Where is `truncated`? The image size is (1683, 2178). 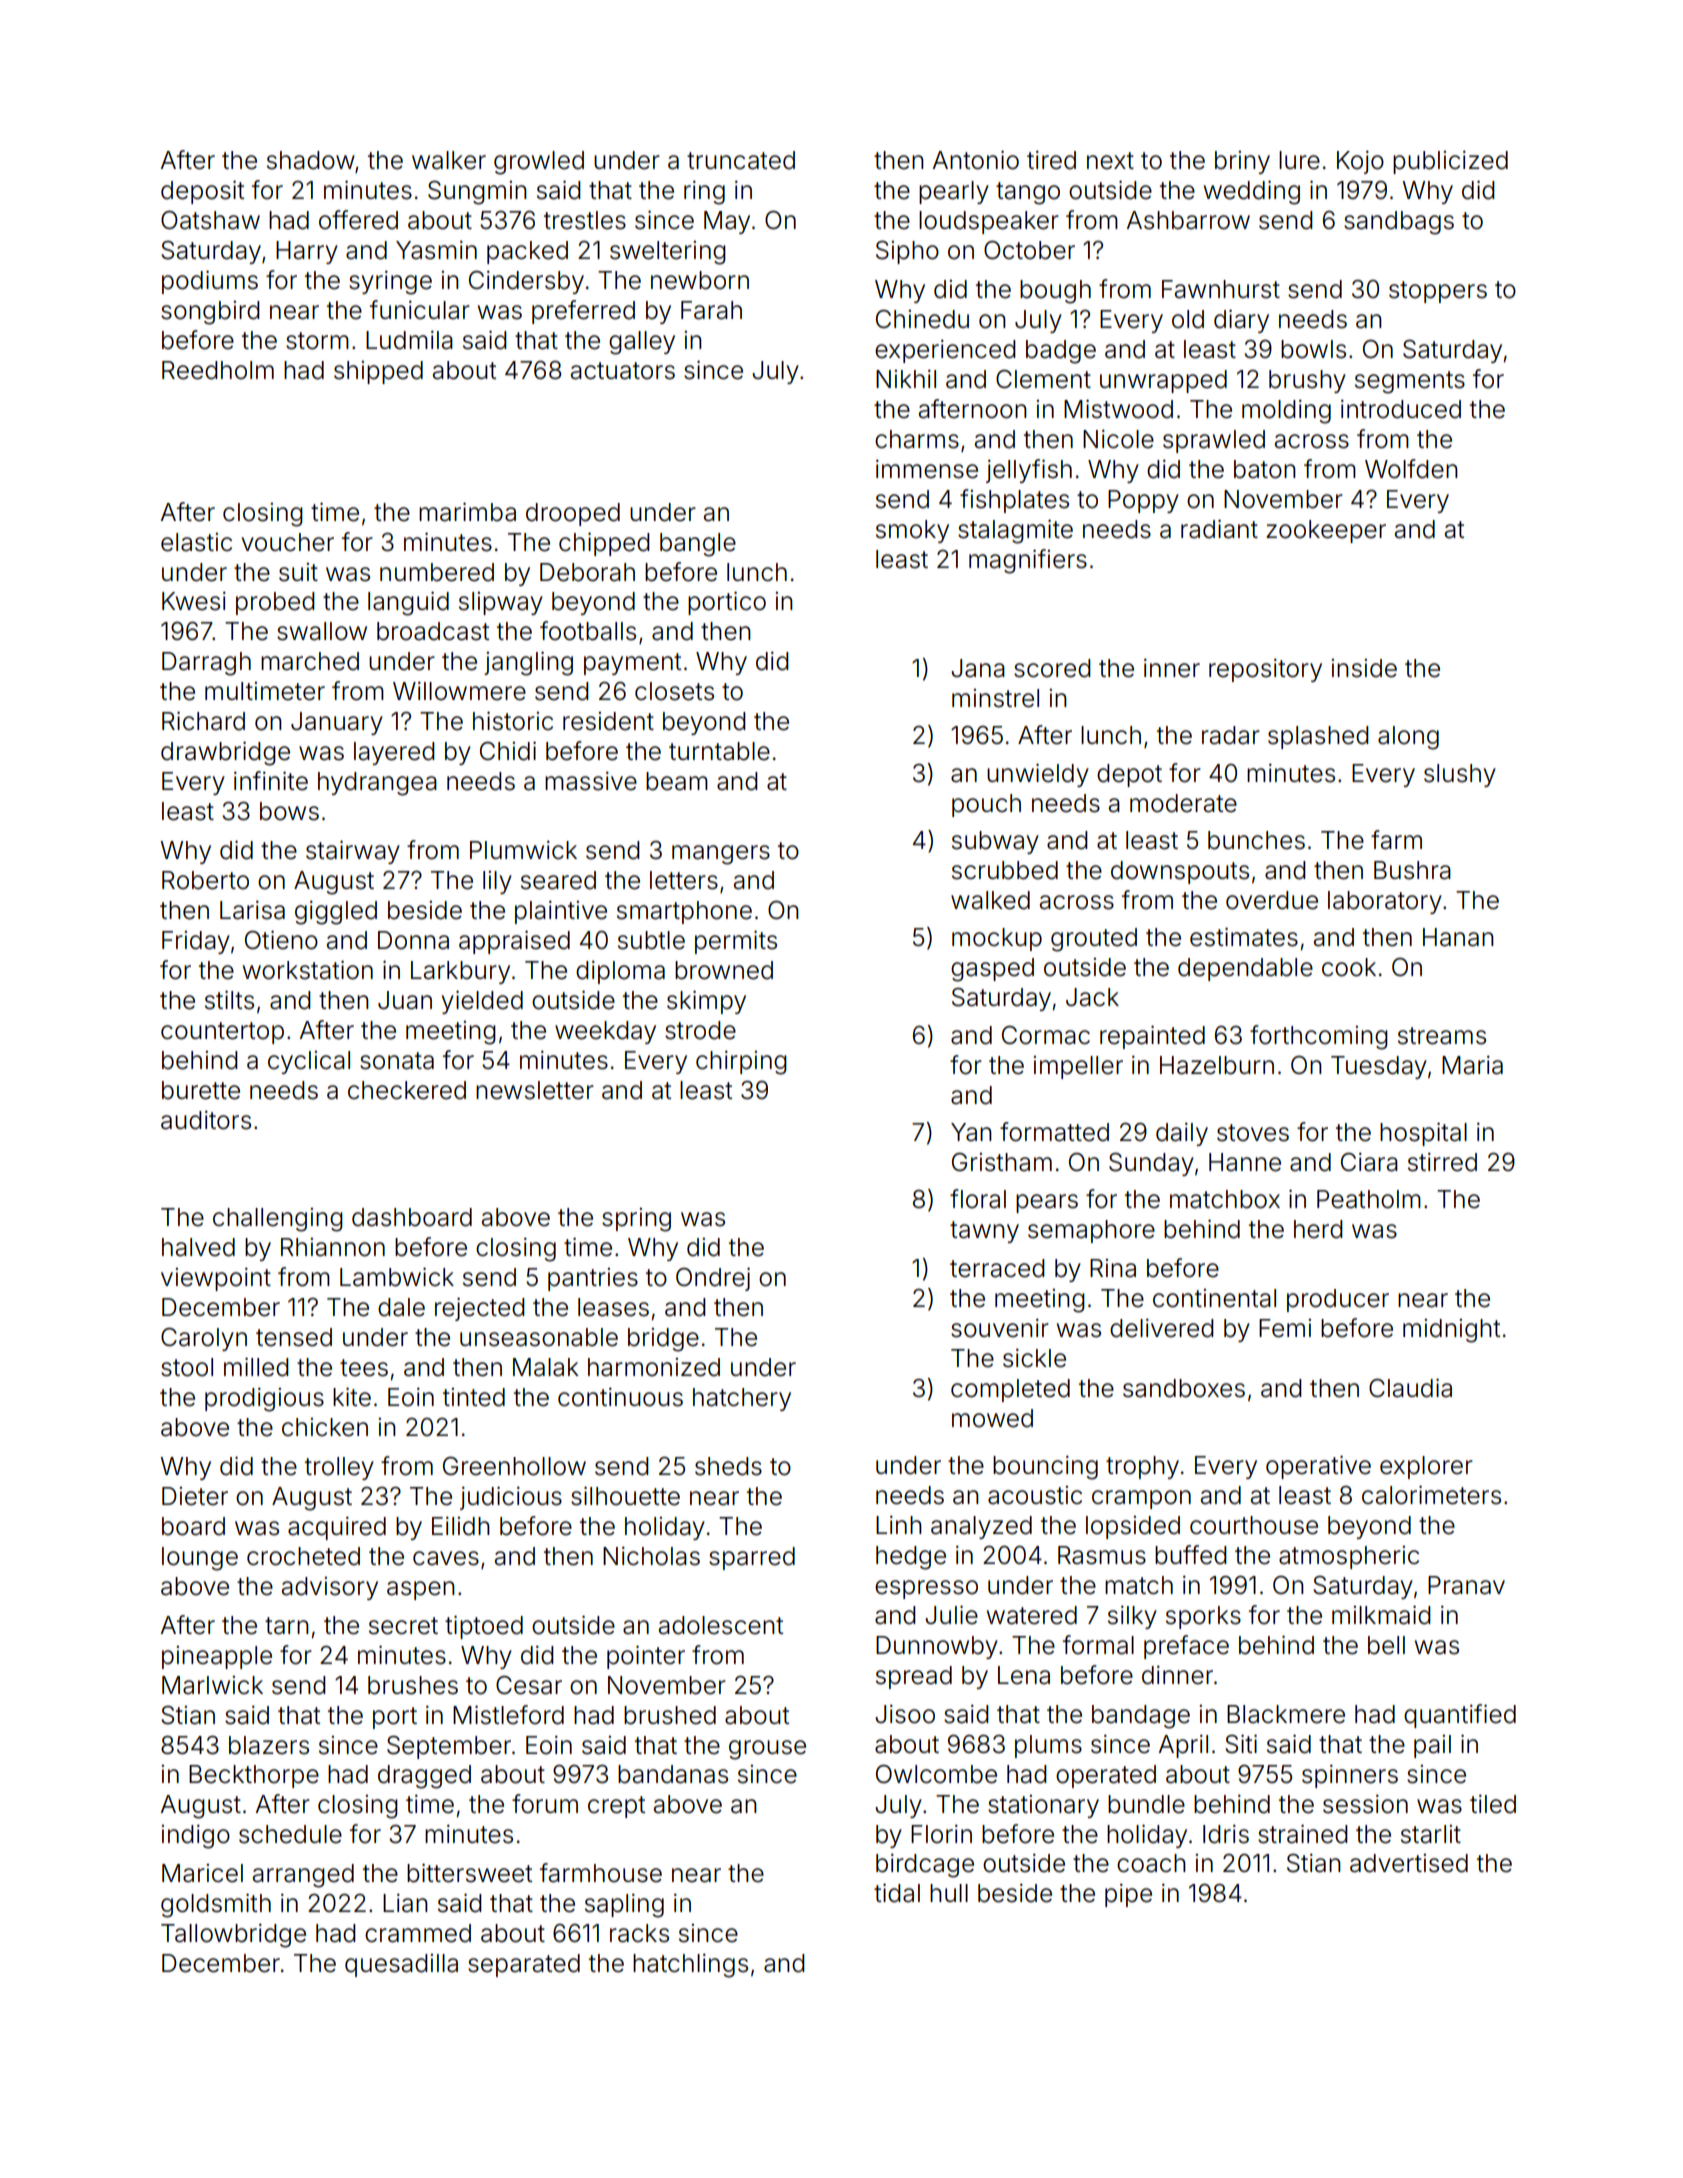
truncated is located at coordinates (741, 160).
